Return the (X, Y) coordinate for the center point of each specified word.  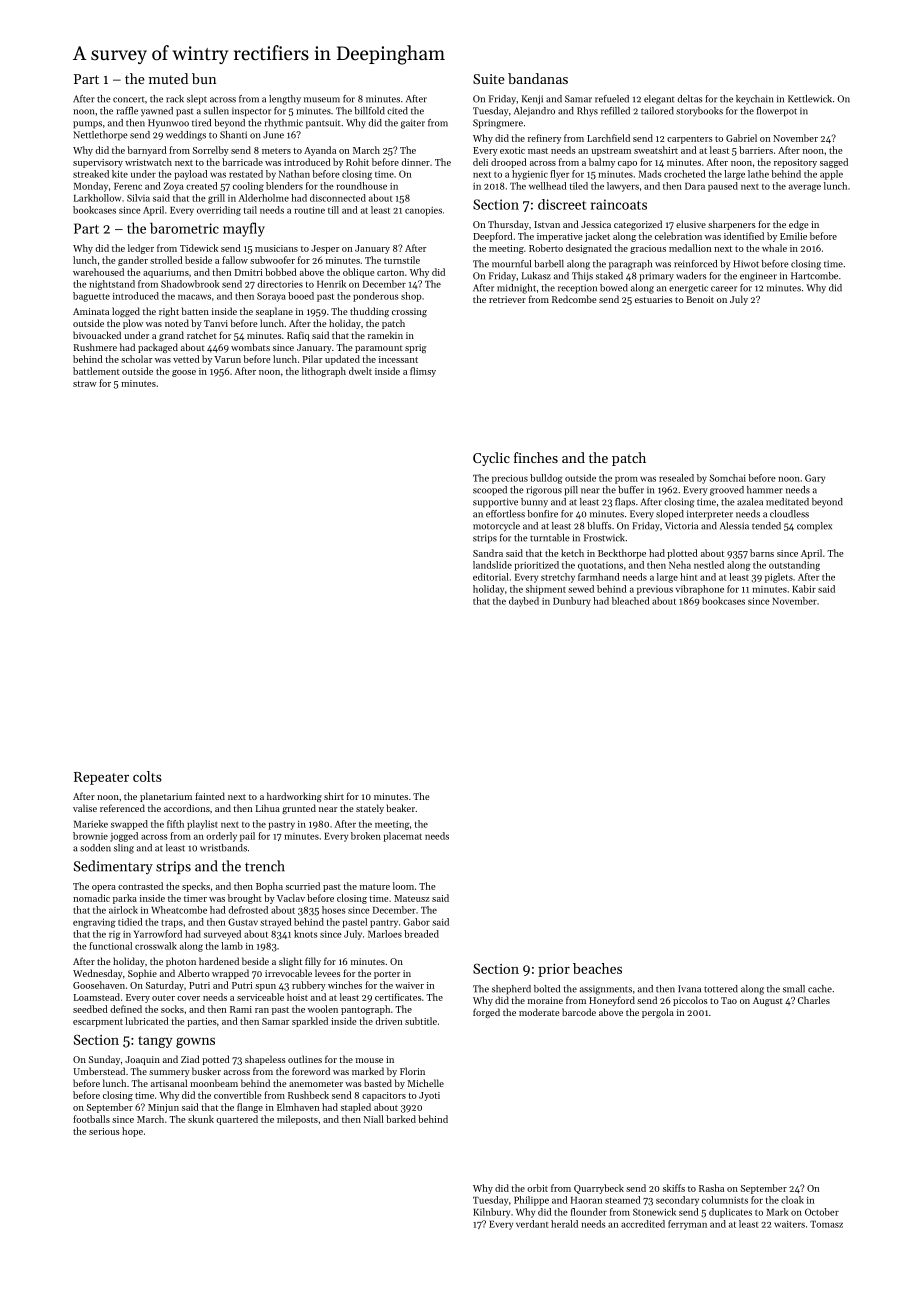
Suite (489, 79)
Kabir (804, 589)
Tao (729, 1000)
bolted (547, 989)
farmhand (599, 577)
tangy (155, 1042)
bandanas (538, 78)
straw (85, 384)
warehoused (98, 272)
